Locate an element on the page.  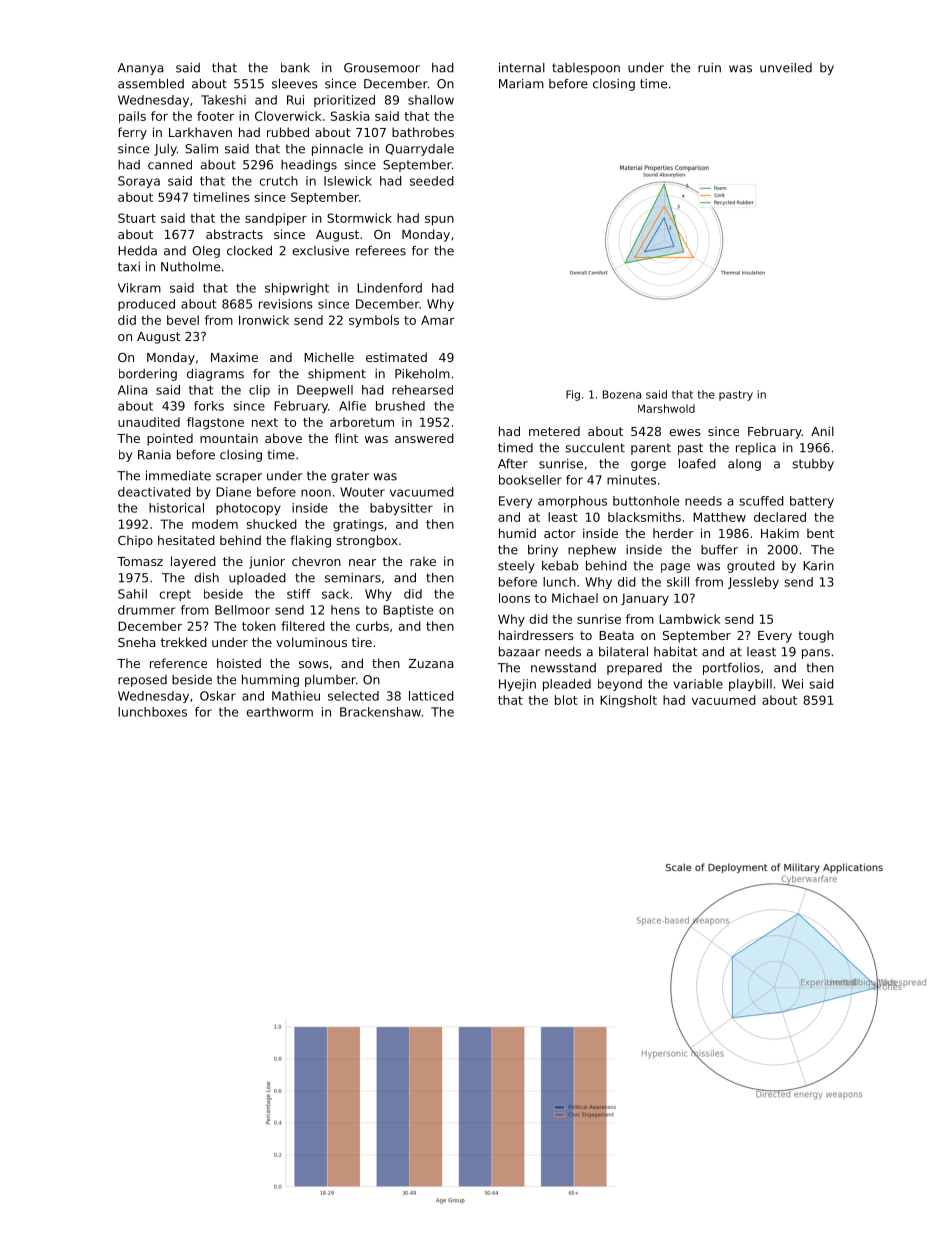
Oskar is located at coordinates (218, 696).
